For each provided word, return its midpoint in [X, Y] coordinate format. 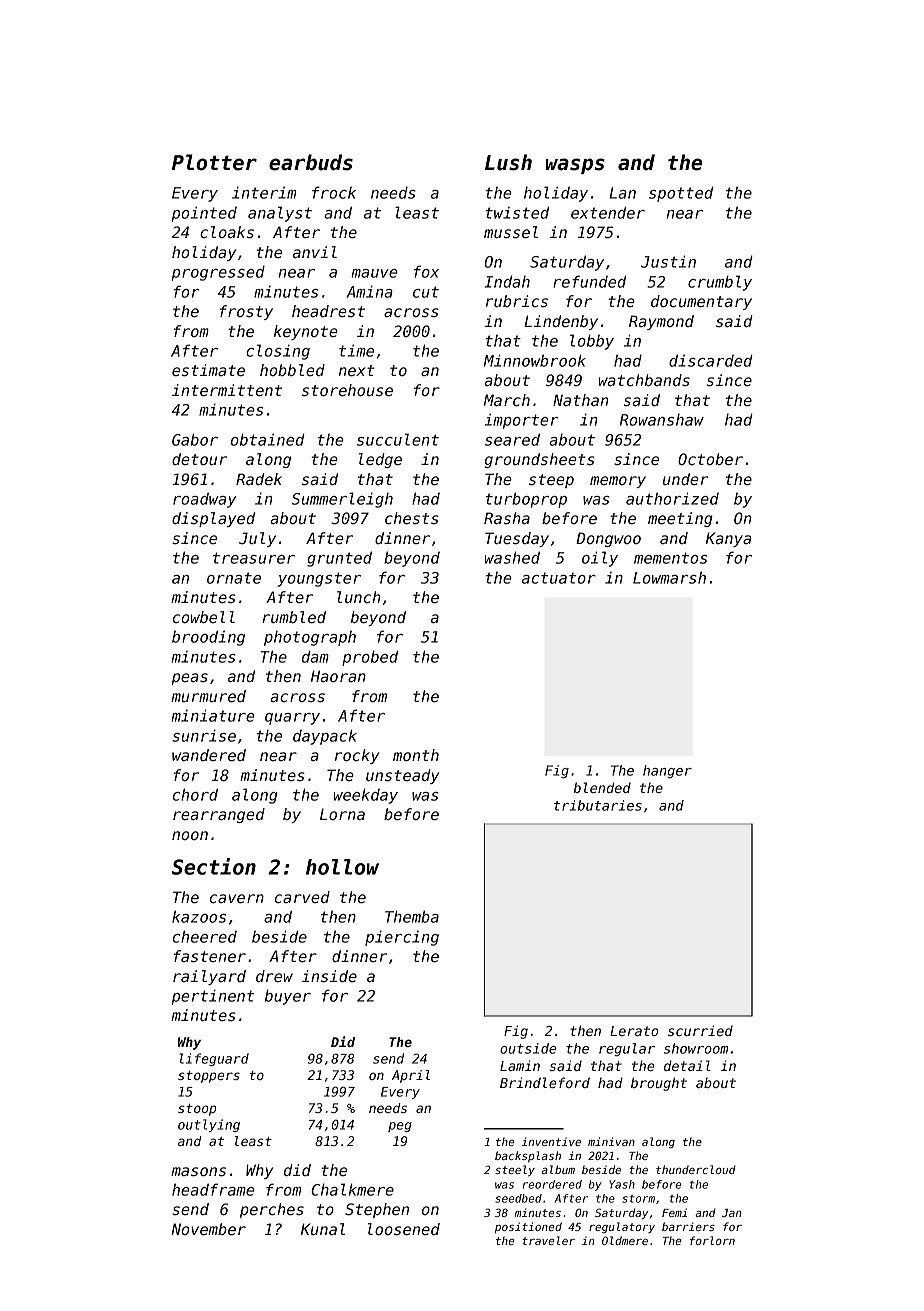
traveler [548, 1240]
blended [602, 787]
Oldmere [625, 1240]
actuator [559, 578]
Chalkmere [352, 1189]
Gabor [195, 439]
